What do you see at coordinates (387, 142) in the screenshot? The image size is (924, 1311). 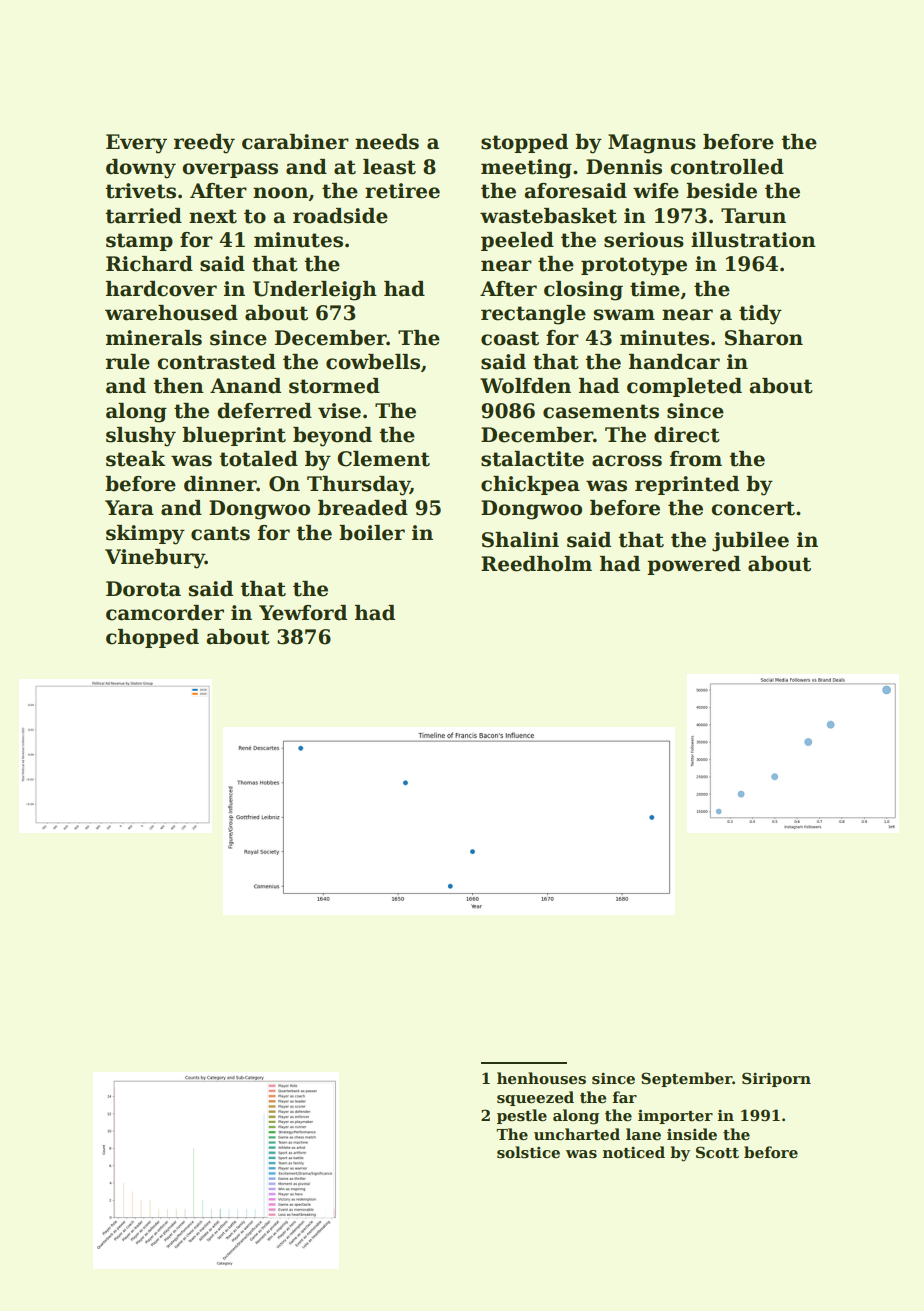 I see `needs` at bounding box center [387, 142].
